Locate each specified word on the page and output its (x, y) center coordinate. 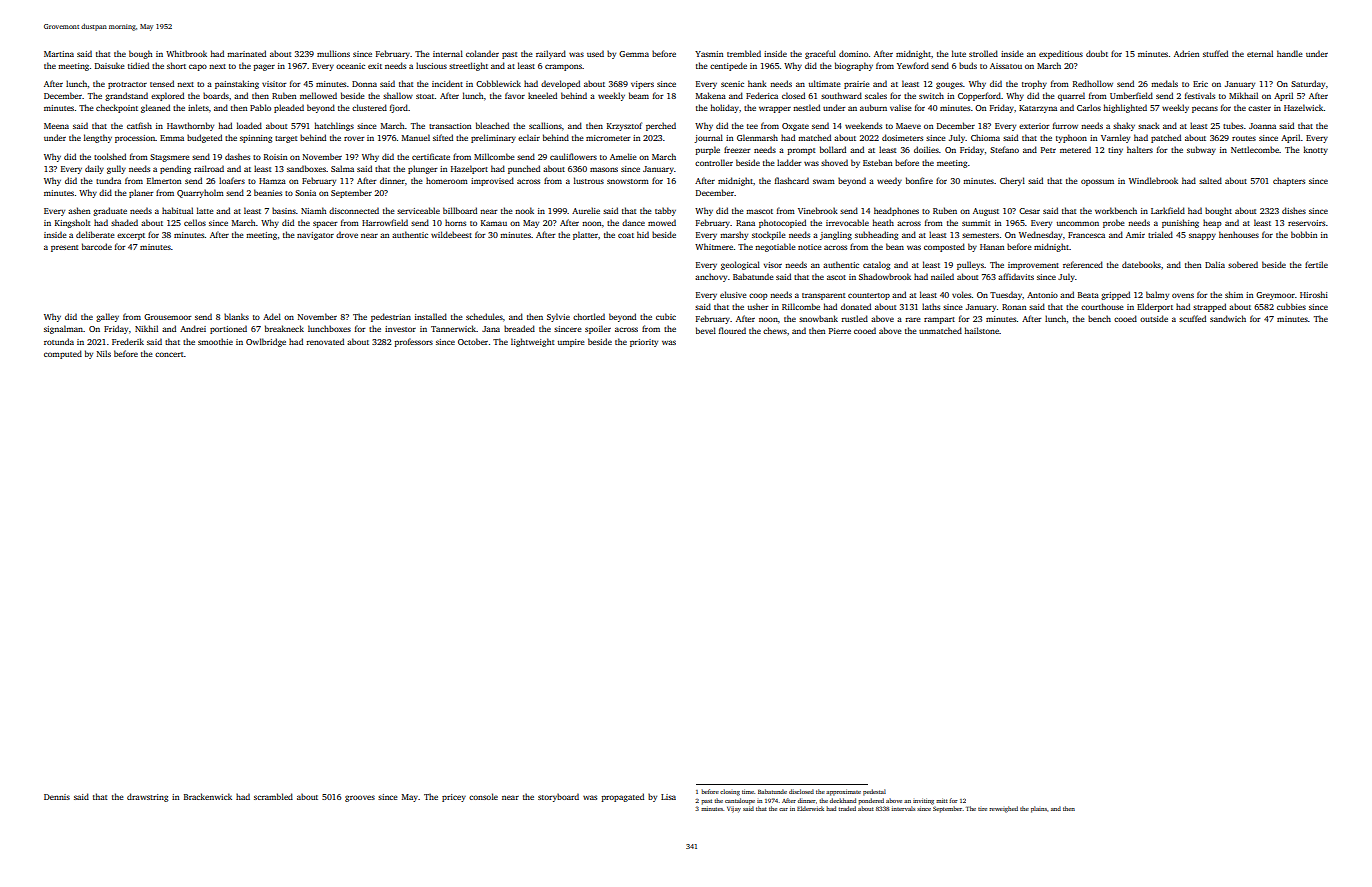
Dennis (57, 797)
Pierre (840, 331)
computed (63, 354)
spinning (256, 139)
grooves (360, 798)
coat (626, 235)
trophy (1034, 84)
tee (752, 126)
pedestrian (391, 317)
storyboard (558, 797)
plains (1039, 809)
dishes (1294, 210)
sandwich (1228, 318)
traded (847, 808)
